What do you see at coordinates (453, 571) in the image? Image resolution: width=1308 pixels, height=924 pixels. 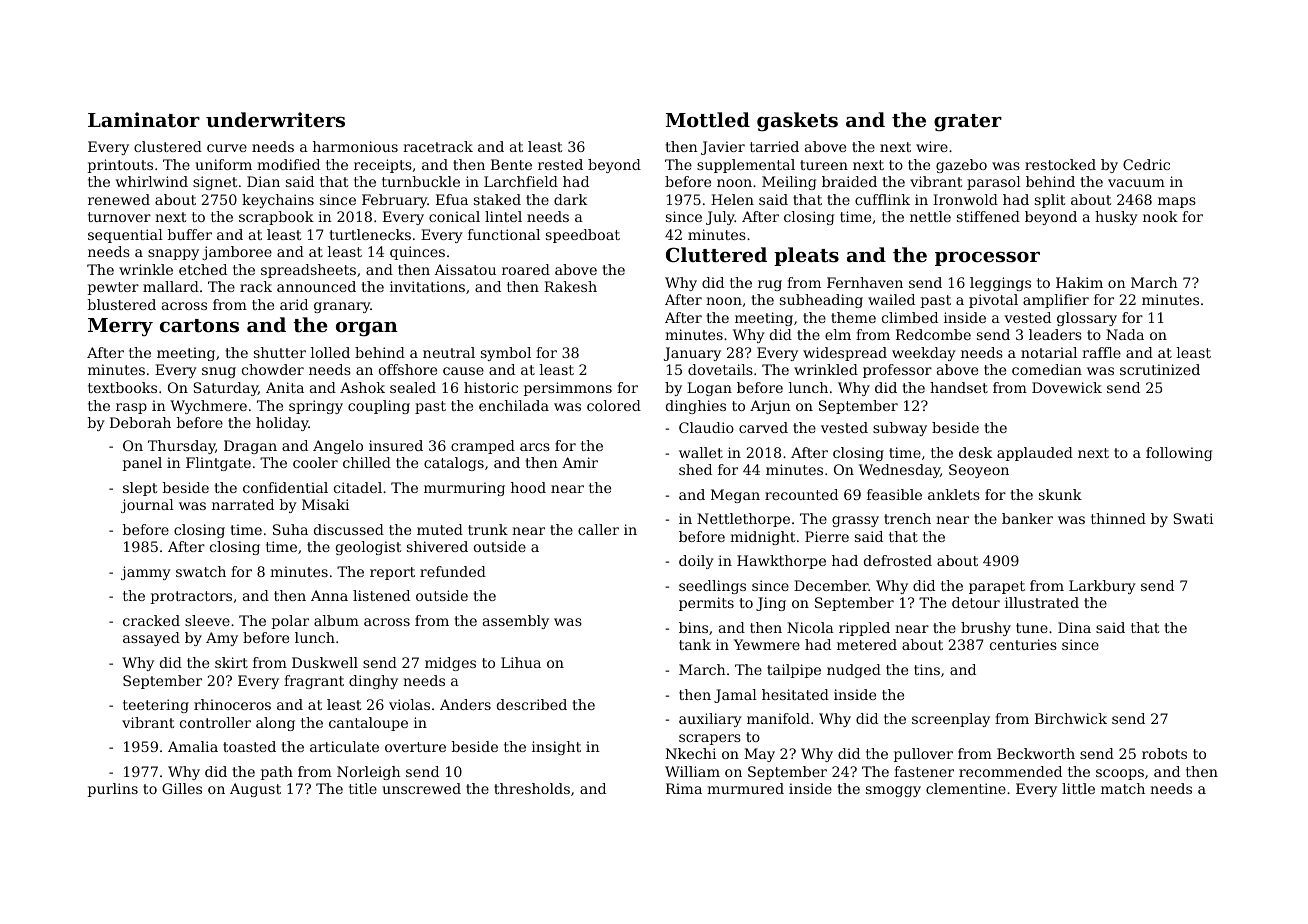 I see `refunded` at bounding box center [453, 571].
